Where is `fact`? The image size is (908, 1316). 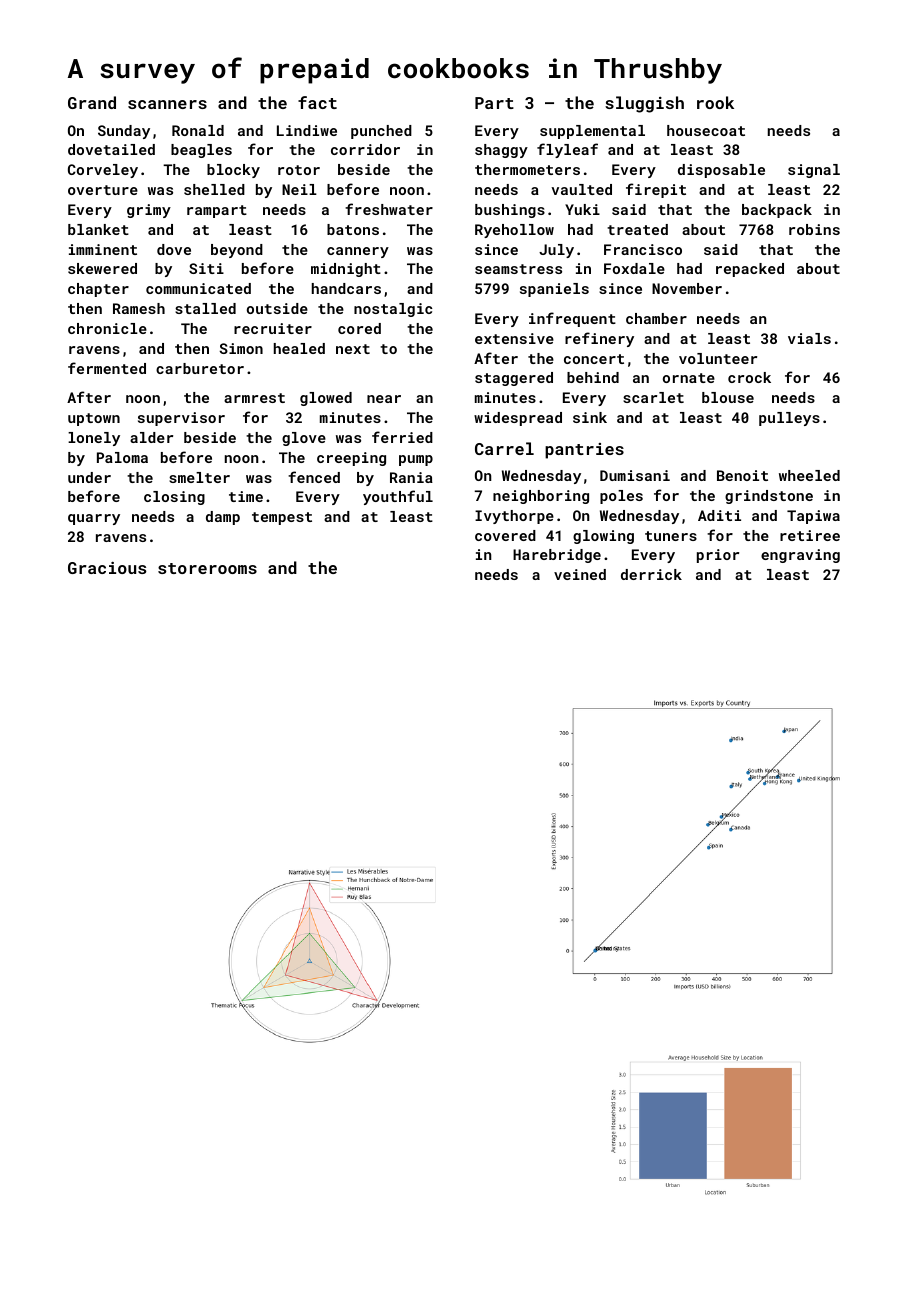
fact is located at coordinates (317, 102).
